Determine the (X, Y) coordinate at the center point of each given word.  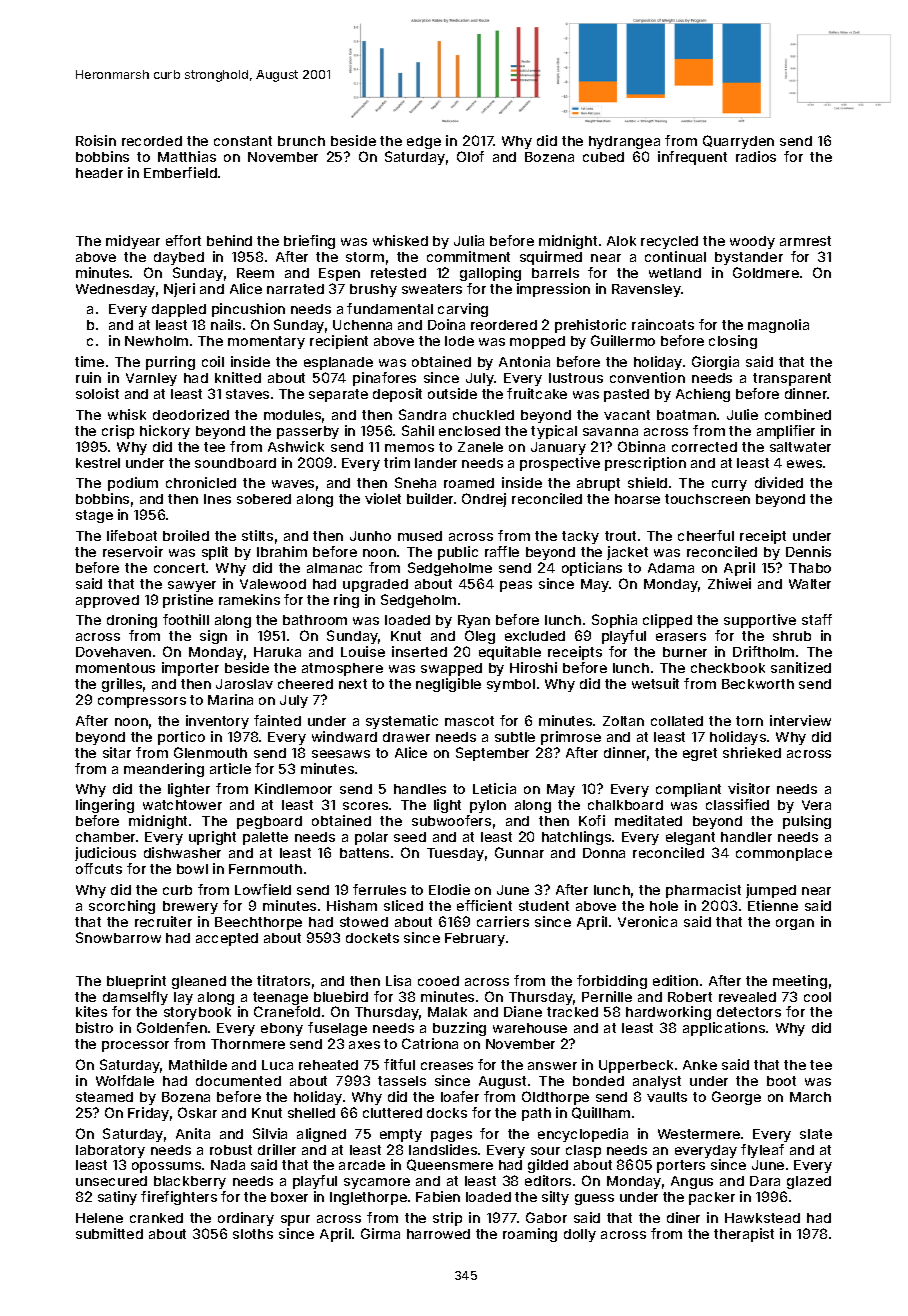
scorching (122, 907)
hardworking (668, 1013)
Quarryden (738, 142)
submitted (109, 1233)
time (89, 361)
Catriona (430, 1043)
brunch (301, 141)
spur (295, 1220)
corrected (704, 447)
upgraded (375, 585)
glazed (809, 1182)
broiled (186, 535)
